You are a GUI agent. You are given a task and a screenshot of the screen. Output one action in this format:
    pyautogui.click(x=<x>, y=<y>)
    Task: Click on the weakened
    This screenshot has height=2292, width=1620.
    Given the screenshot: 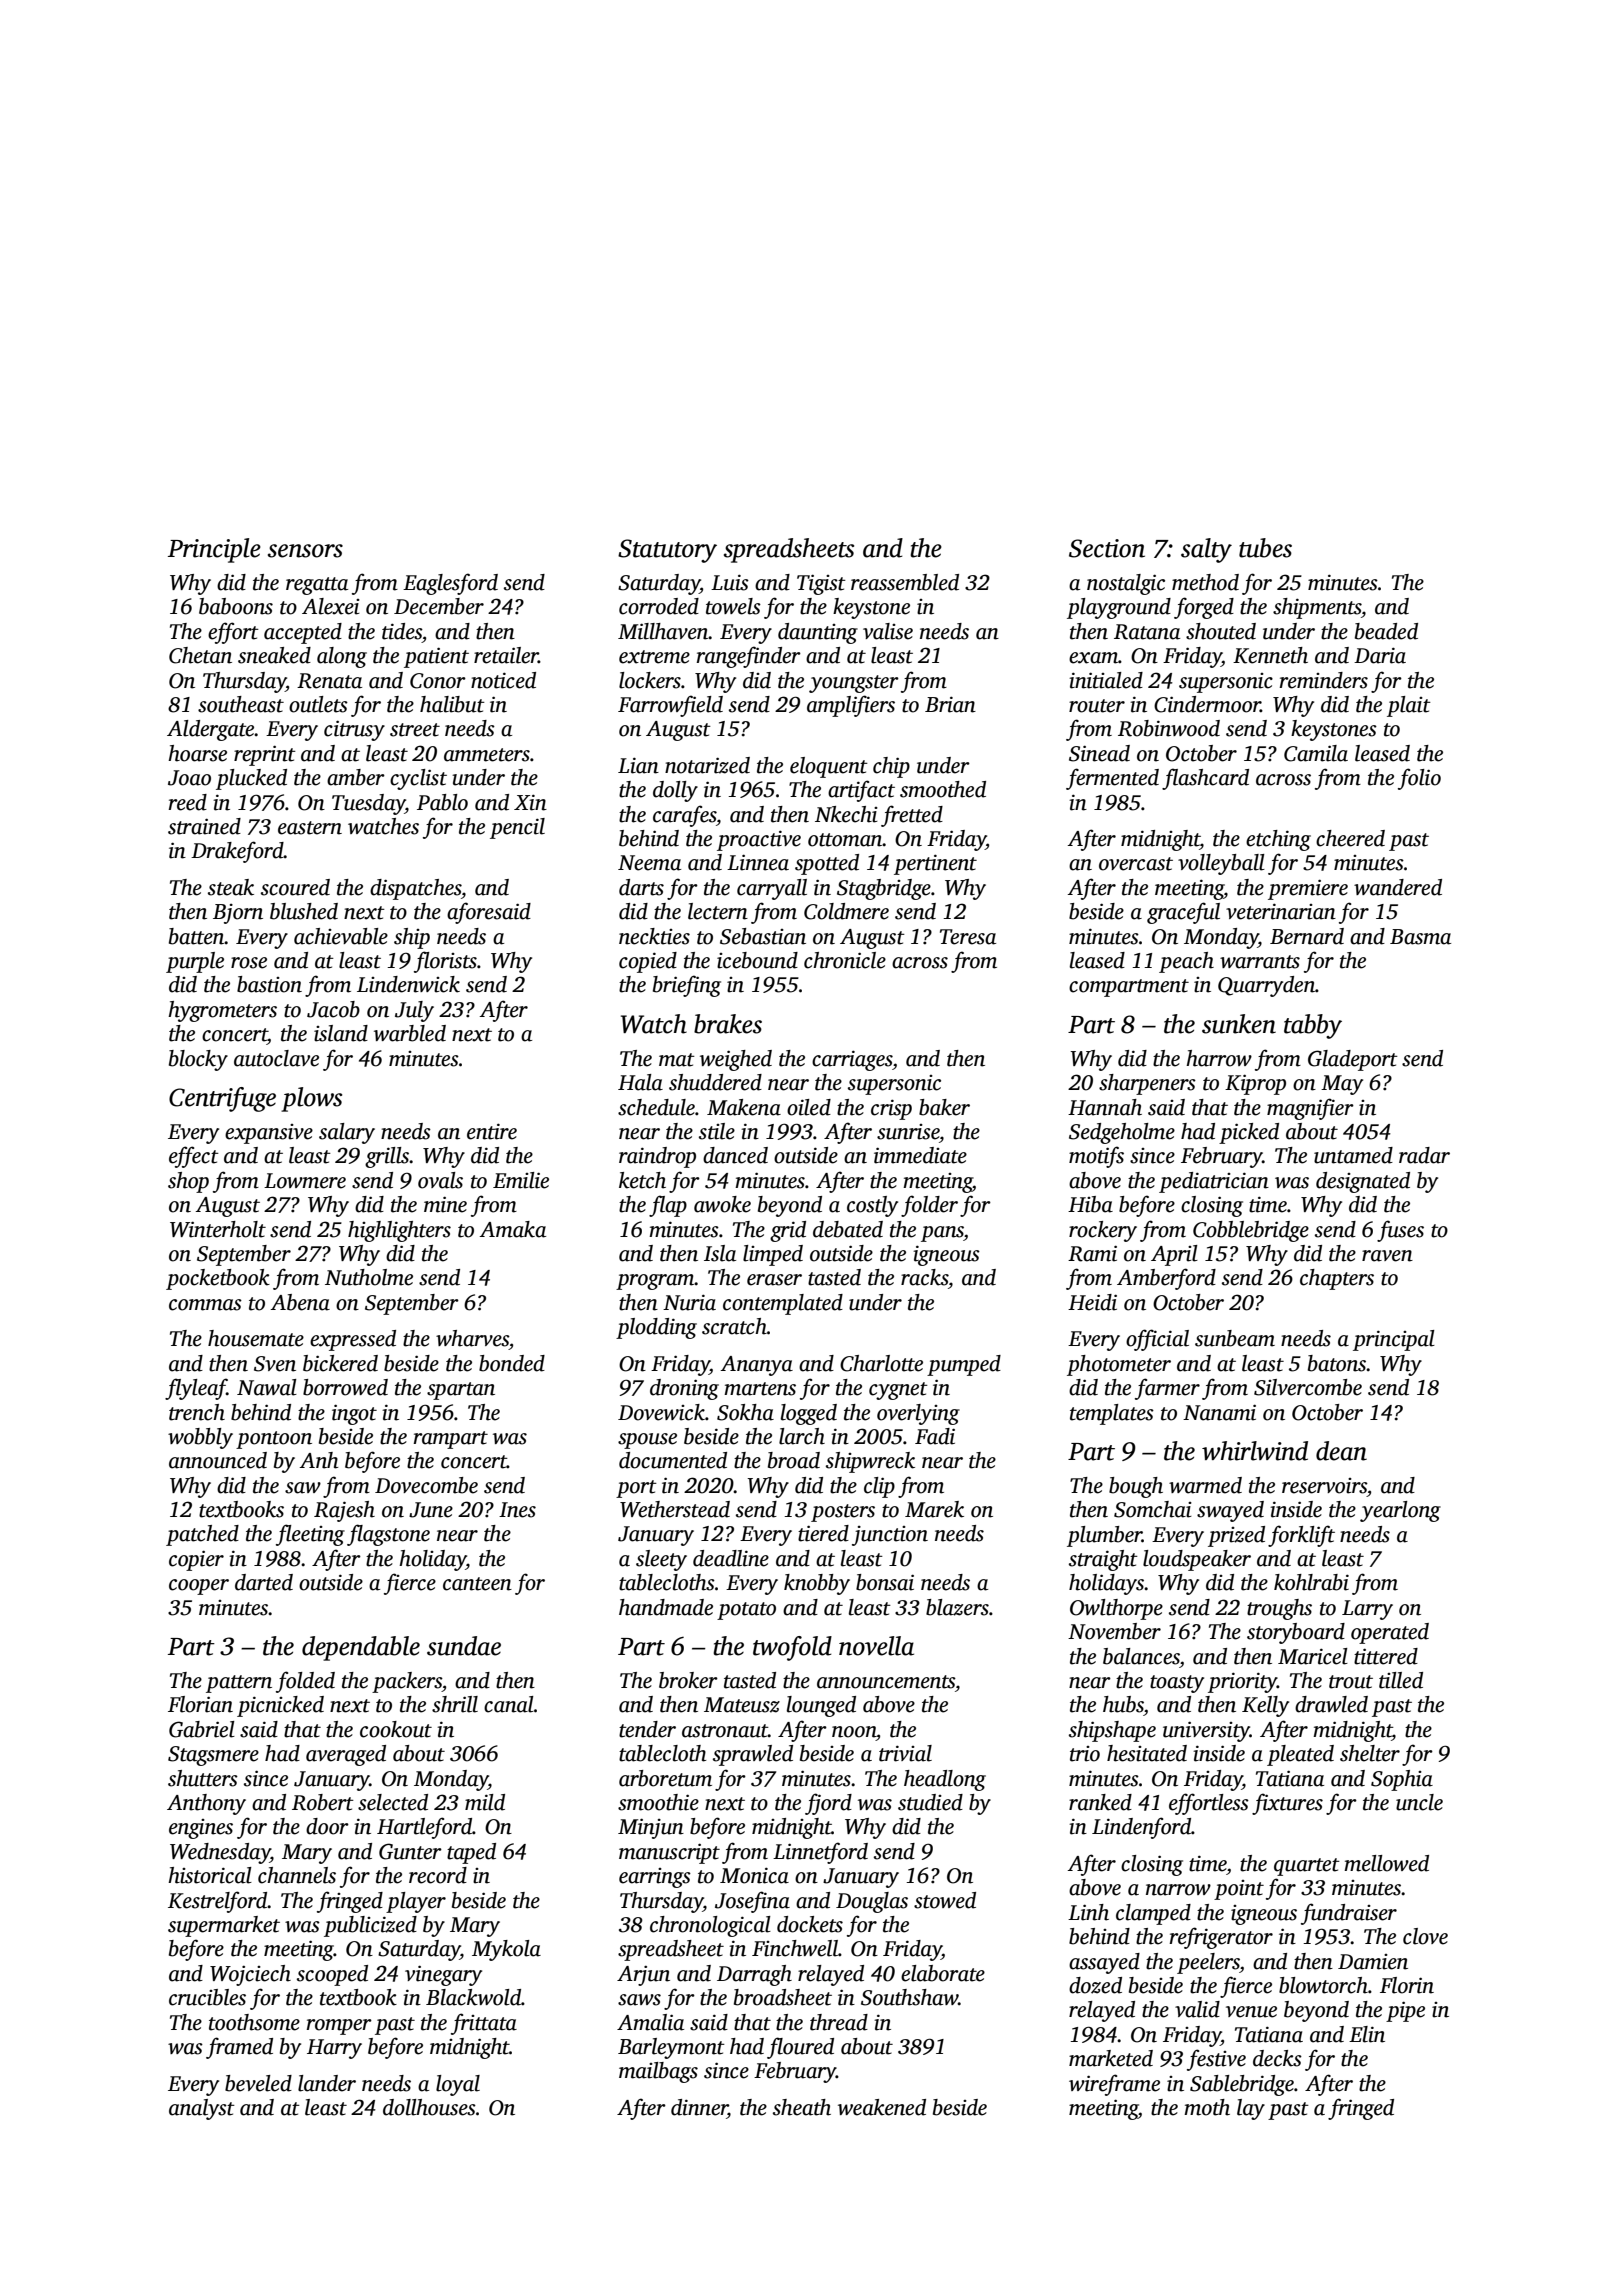 What is the action you would take?
    pyautogui.click(x=882, y=2107)
